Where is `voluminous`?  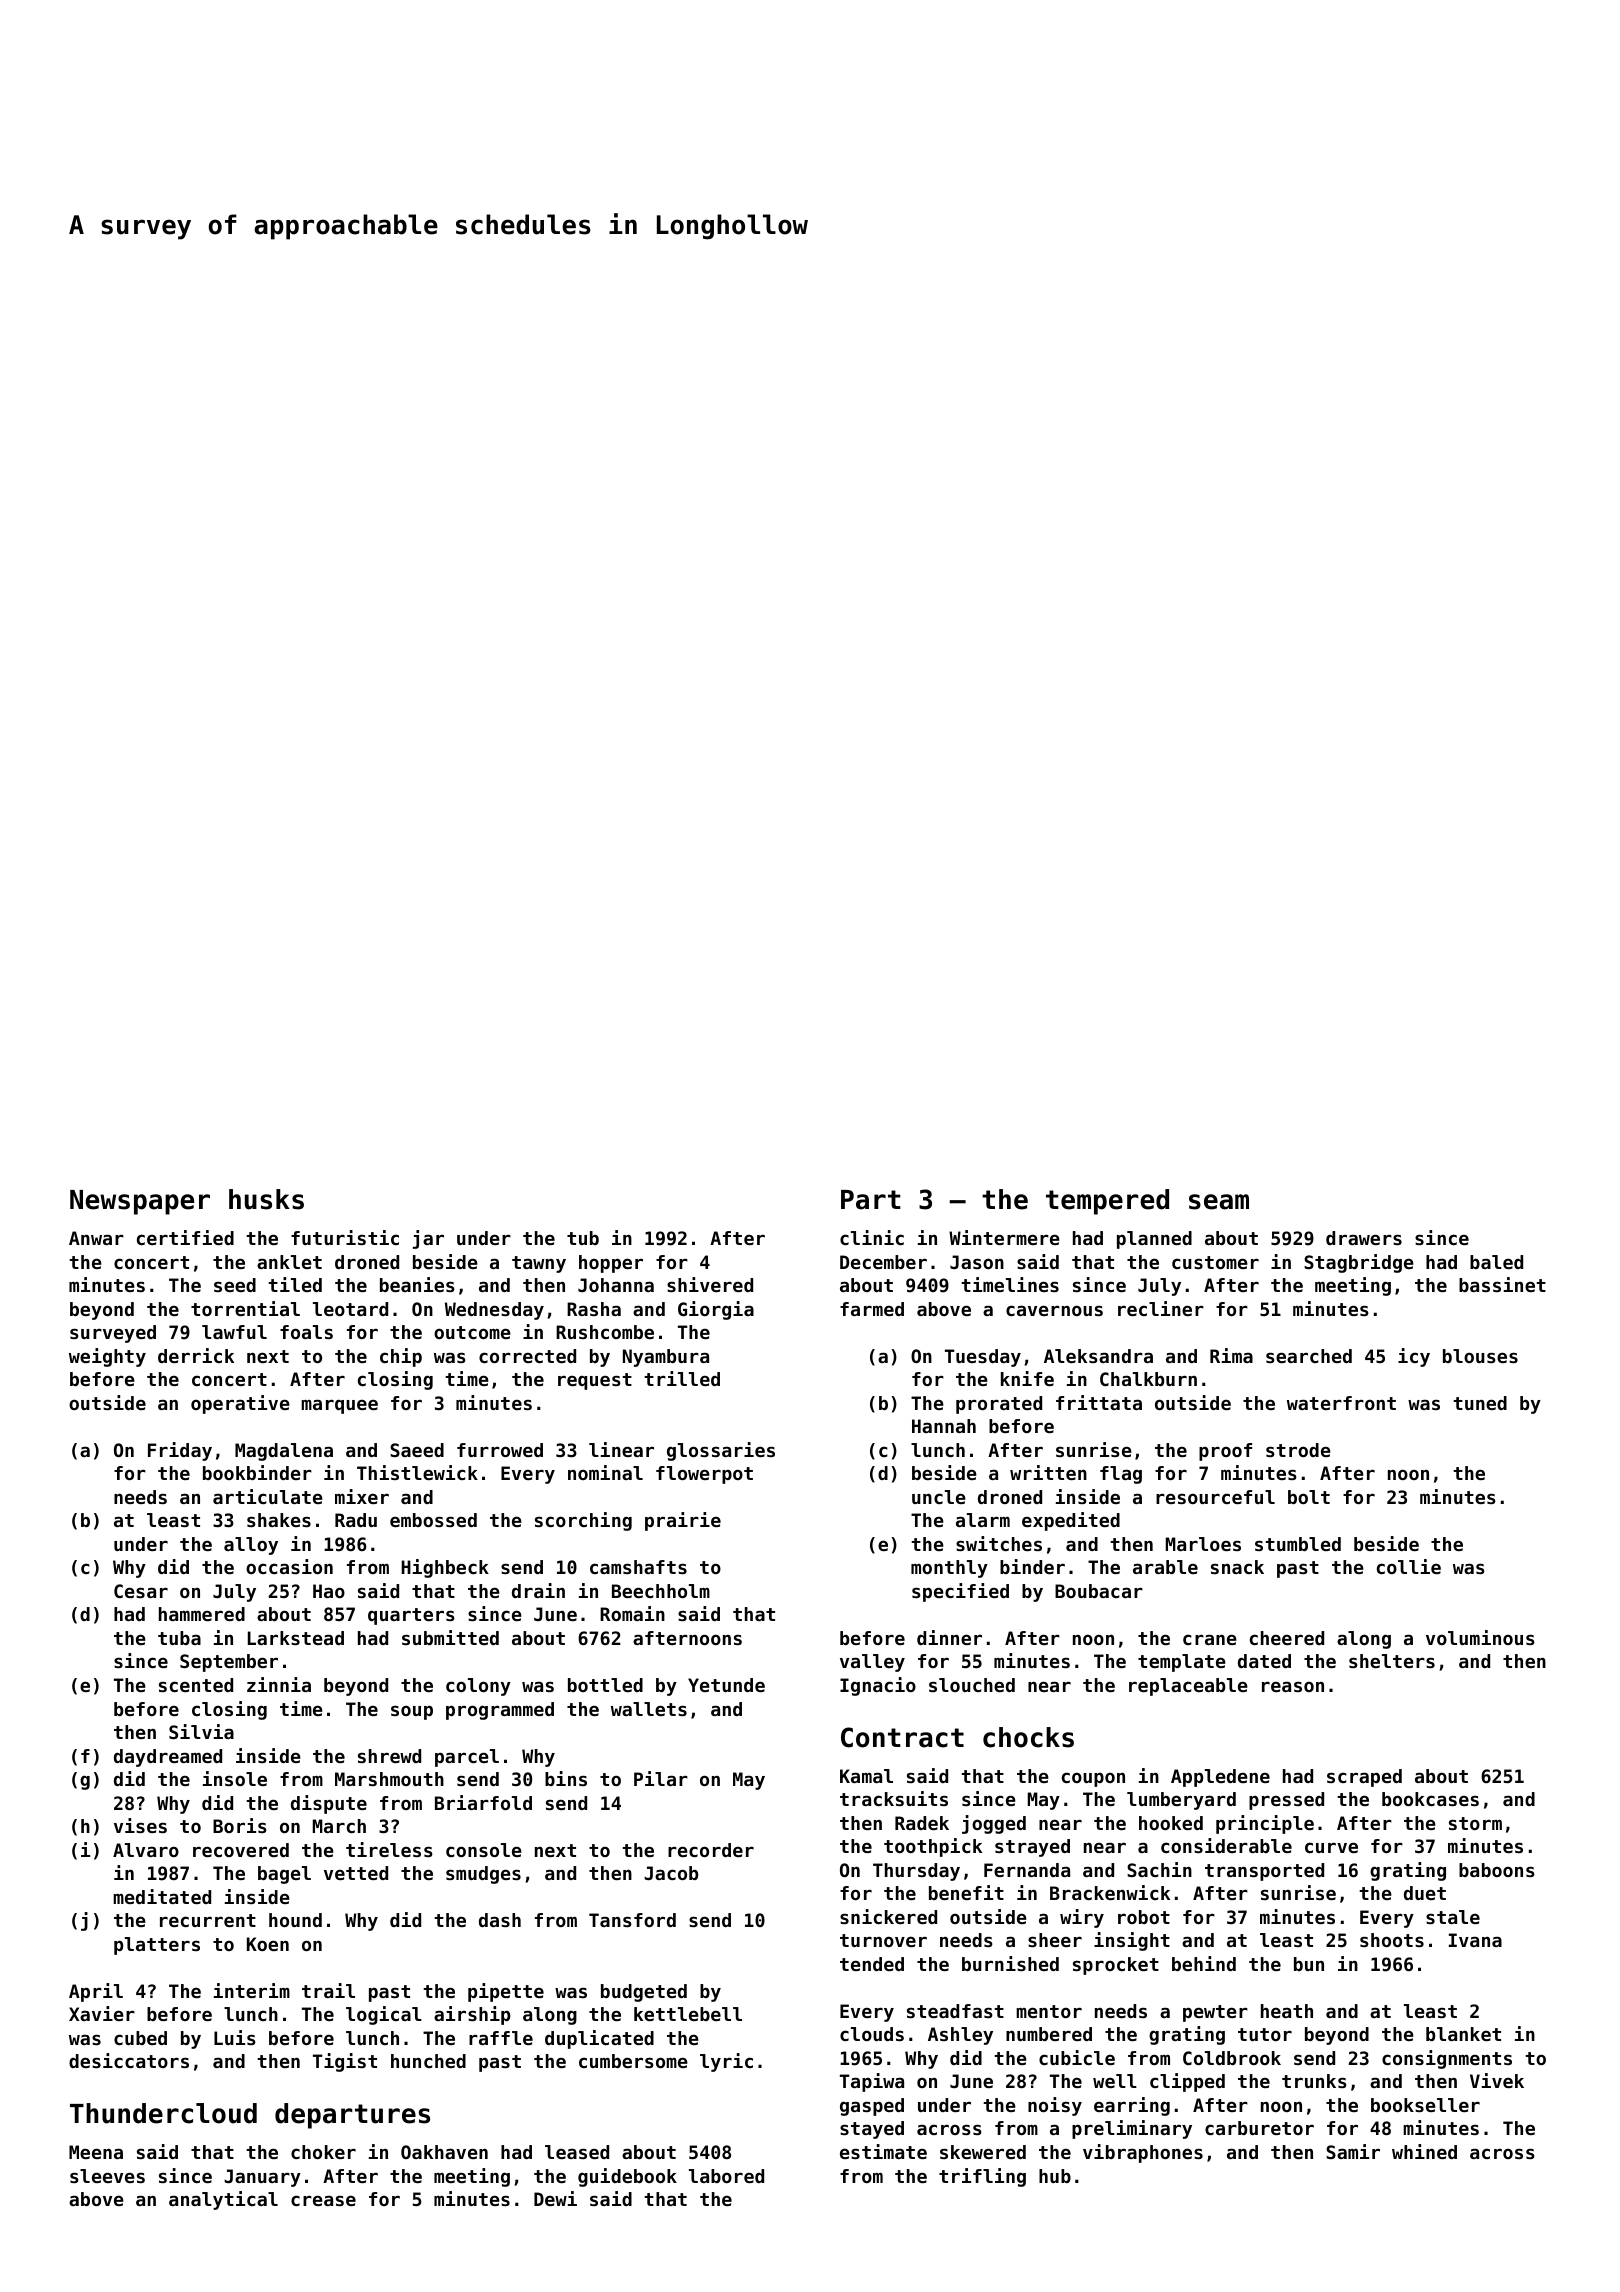 voluminous is located at coordinates (1480, 1637).
